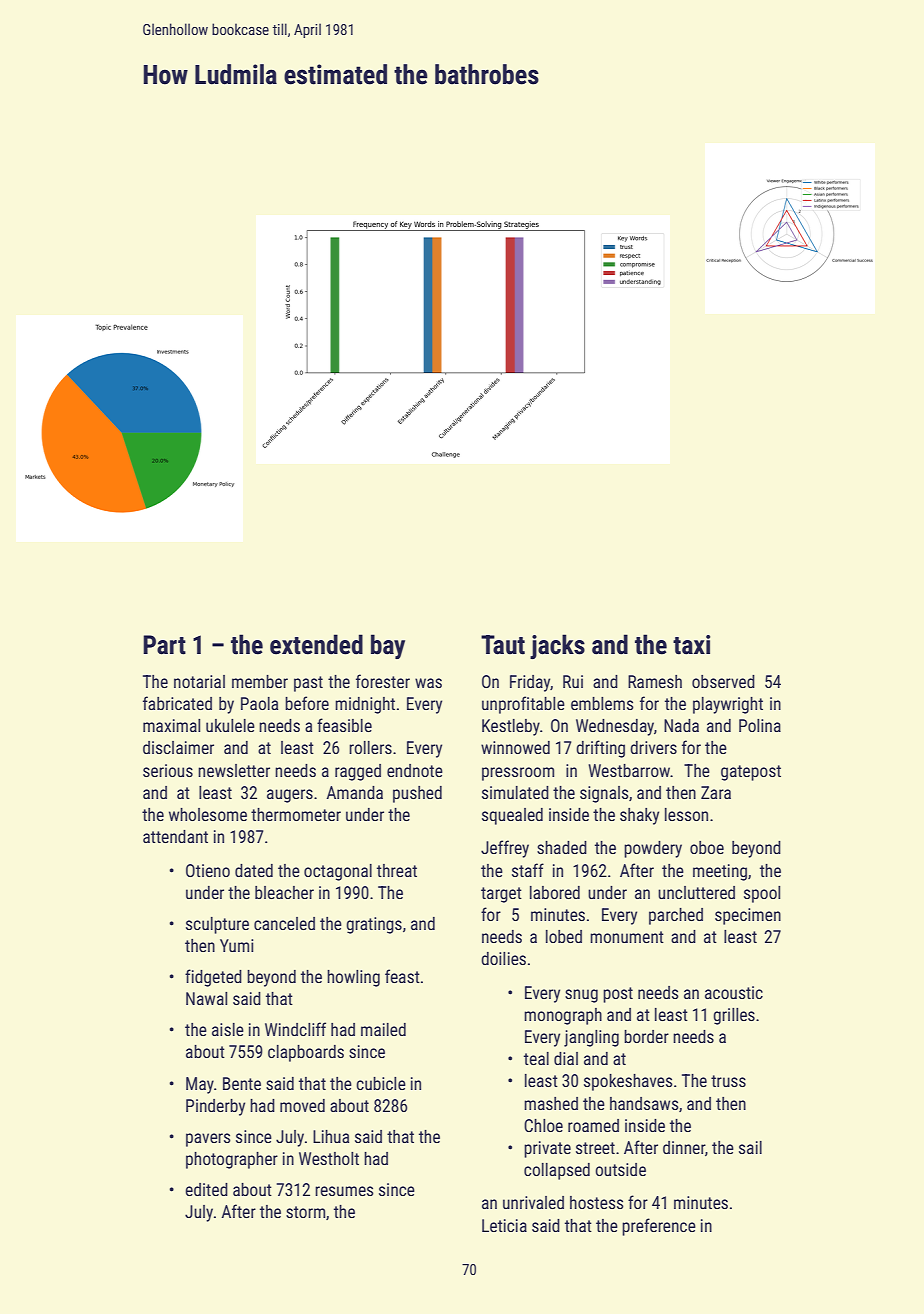  What do you see at coordinates (691, 645) in the image?
I see `taxi` at bounding box center [691, 645].
